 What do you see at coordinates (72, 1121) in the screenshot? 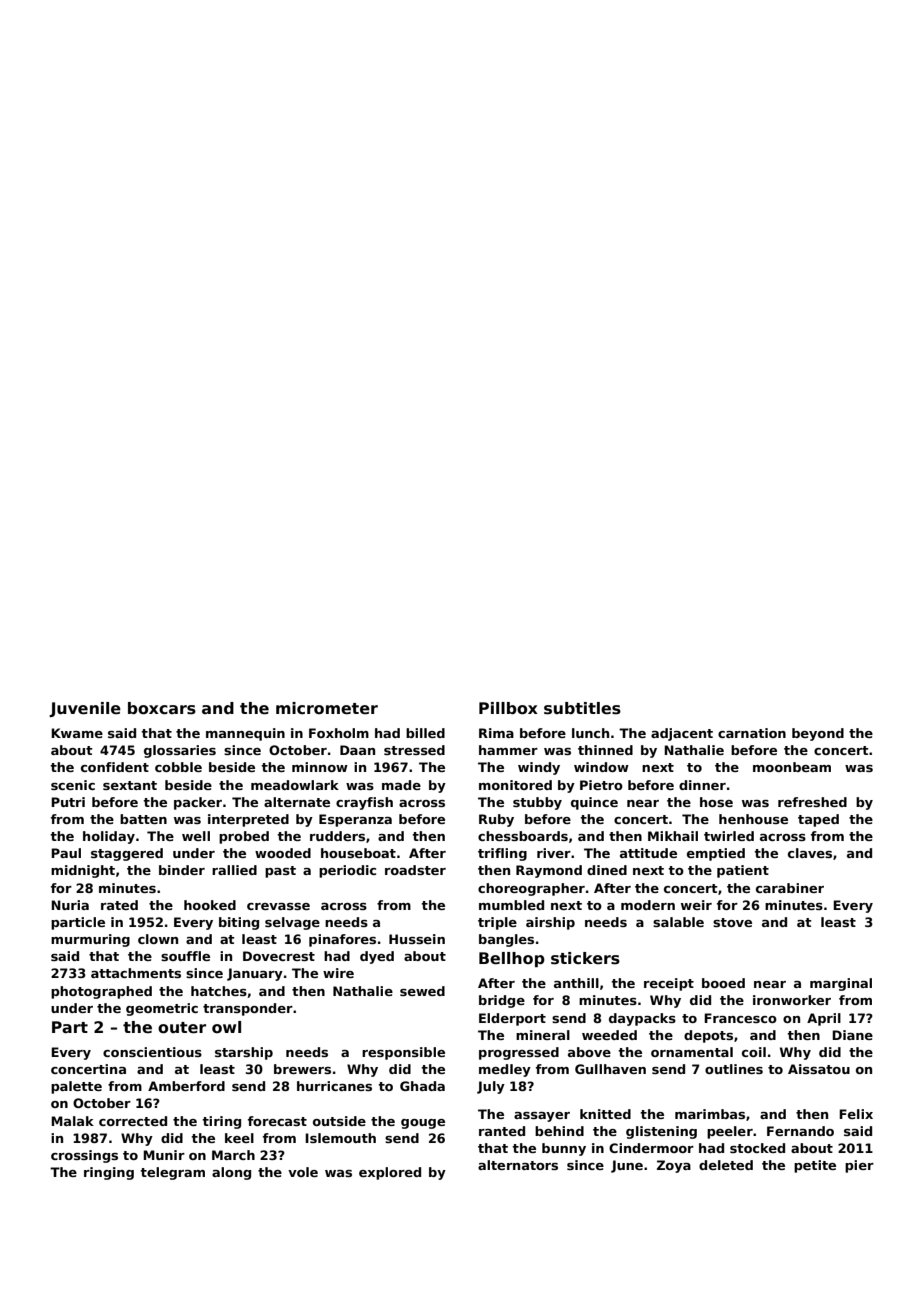
I see `Malak` at bounding box center [72, 1121].
